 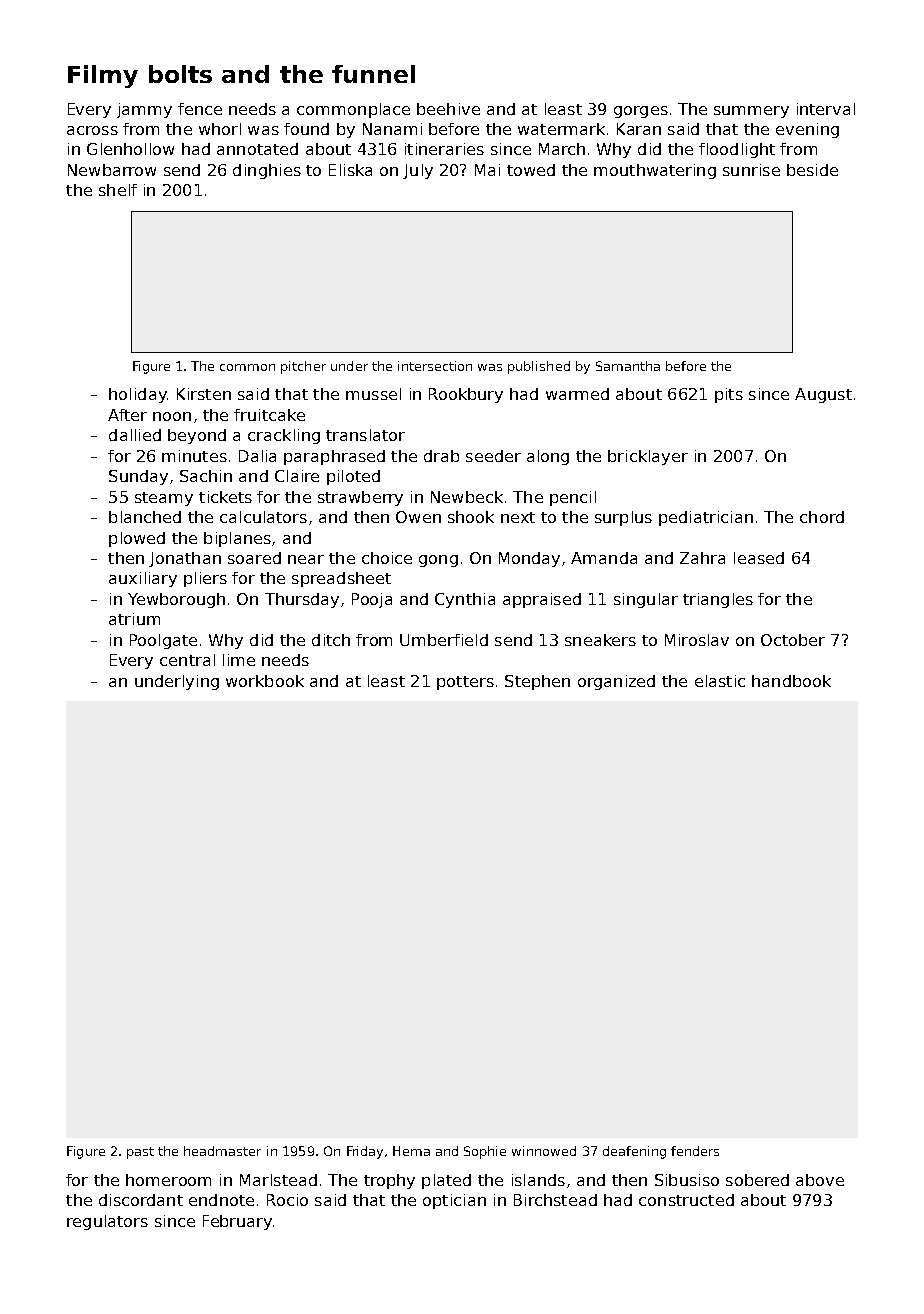 What do you see at coordinates (539, 367) in the screenshot?
I see `published` at bounding box center [539, 367].
